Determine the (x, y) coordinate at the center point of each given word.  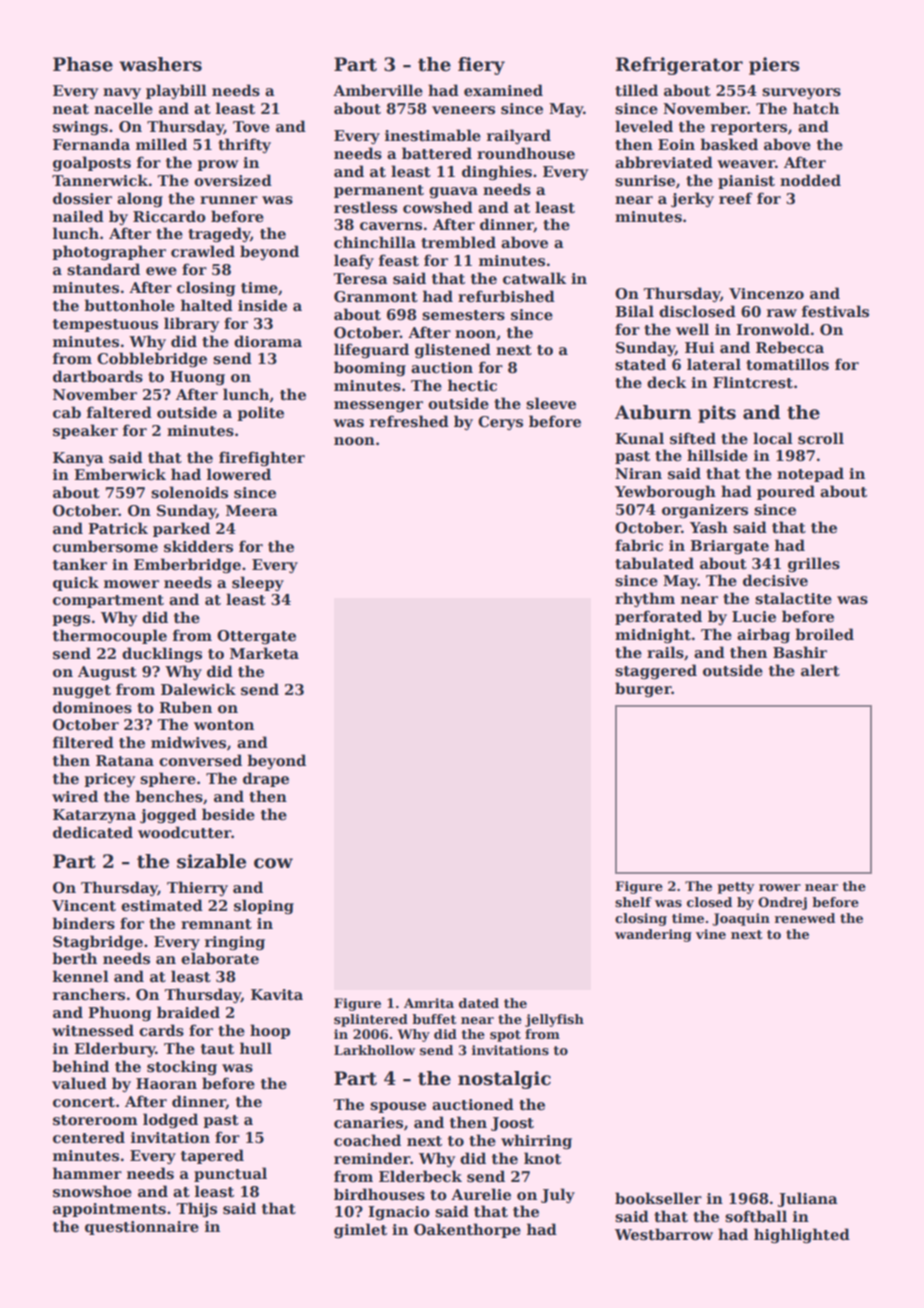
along (140, 199)
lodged (170, 1120)
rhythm (645, 599)
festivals (835, 311)
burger (643, 689)
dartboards (98, 376)
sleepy (258, 583)
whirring (536, 1141)
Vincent (84, 905)
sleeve (551, 403)
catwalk (534, 278)
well (692, 329)
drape (266, 779)
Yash (709, 527)
